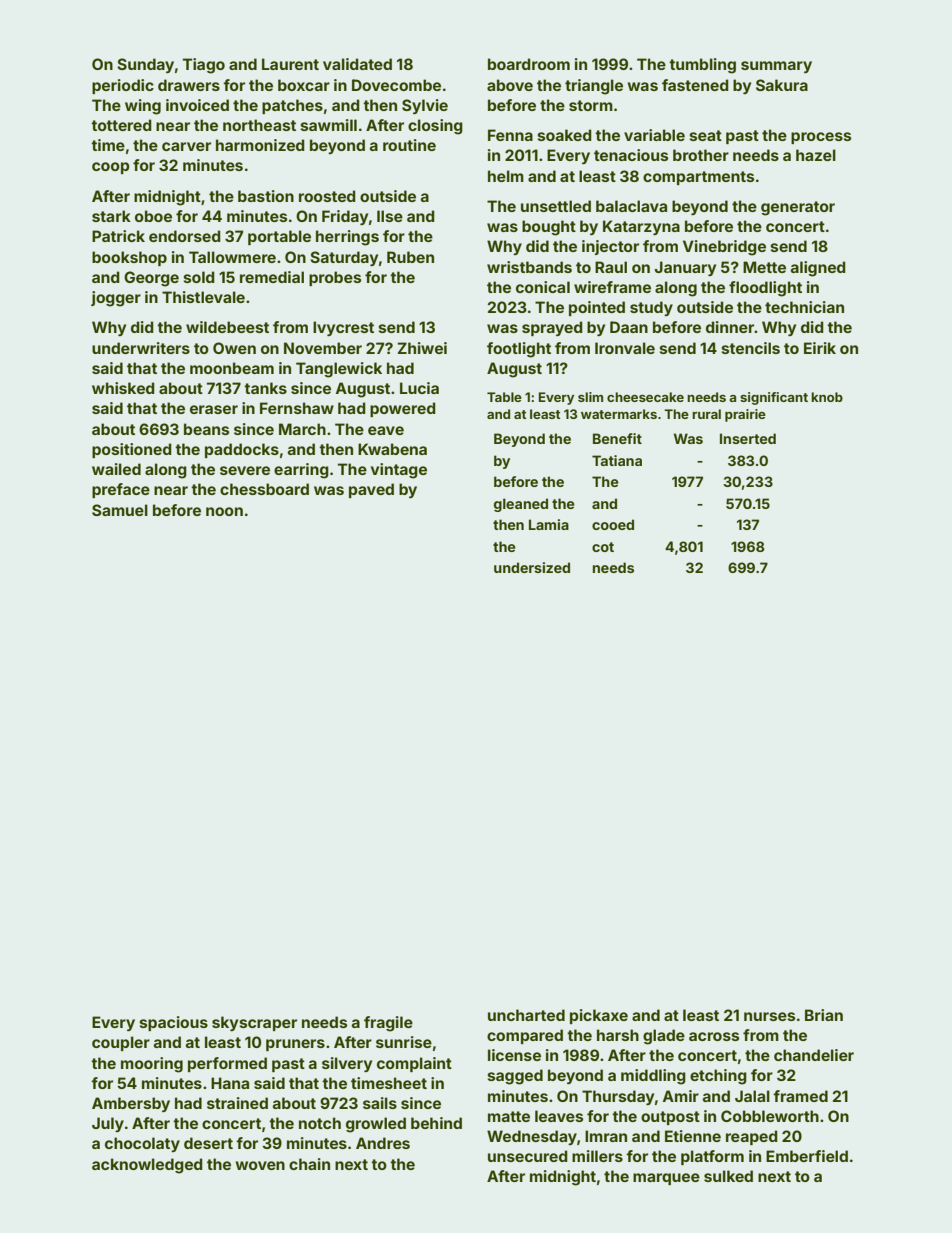 The width and height of the screenshot is (952, 1233). I want to click on skyscraper, so click(254, 1023).
